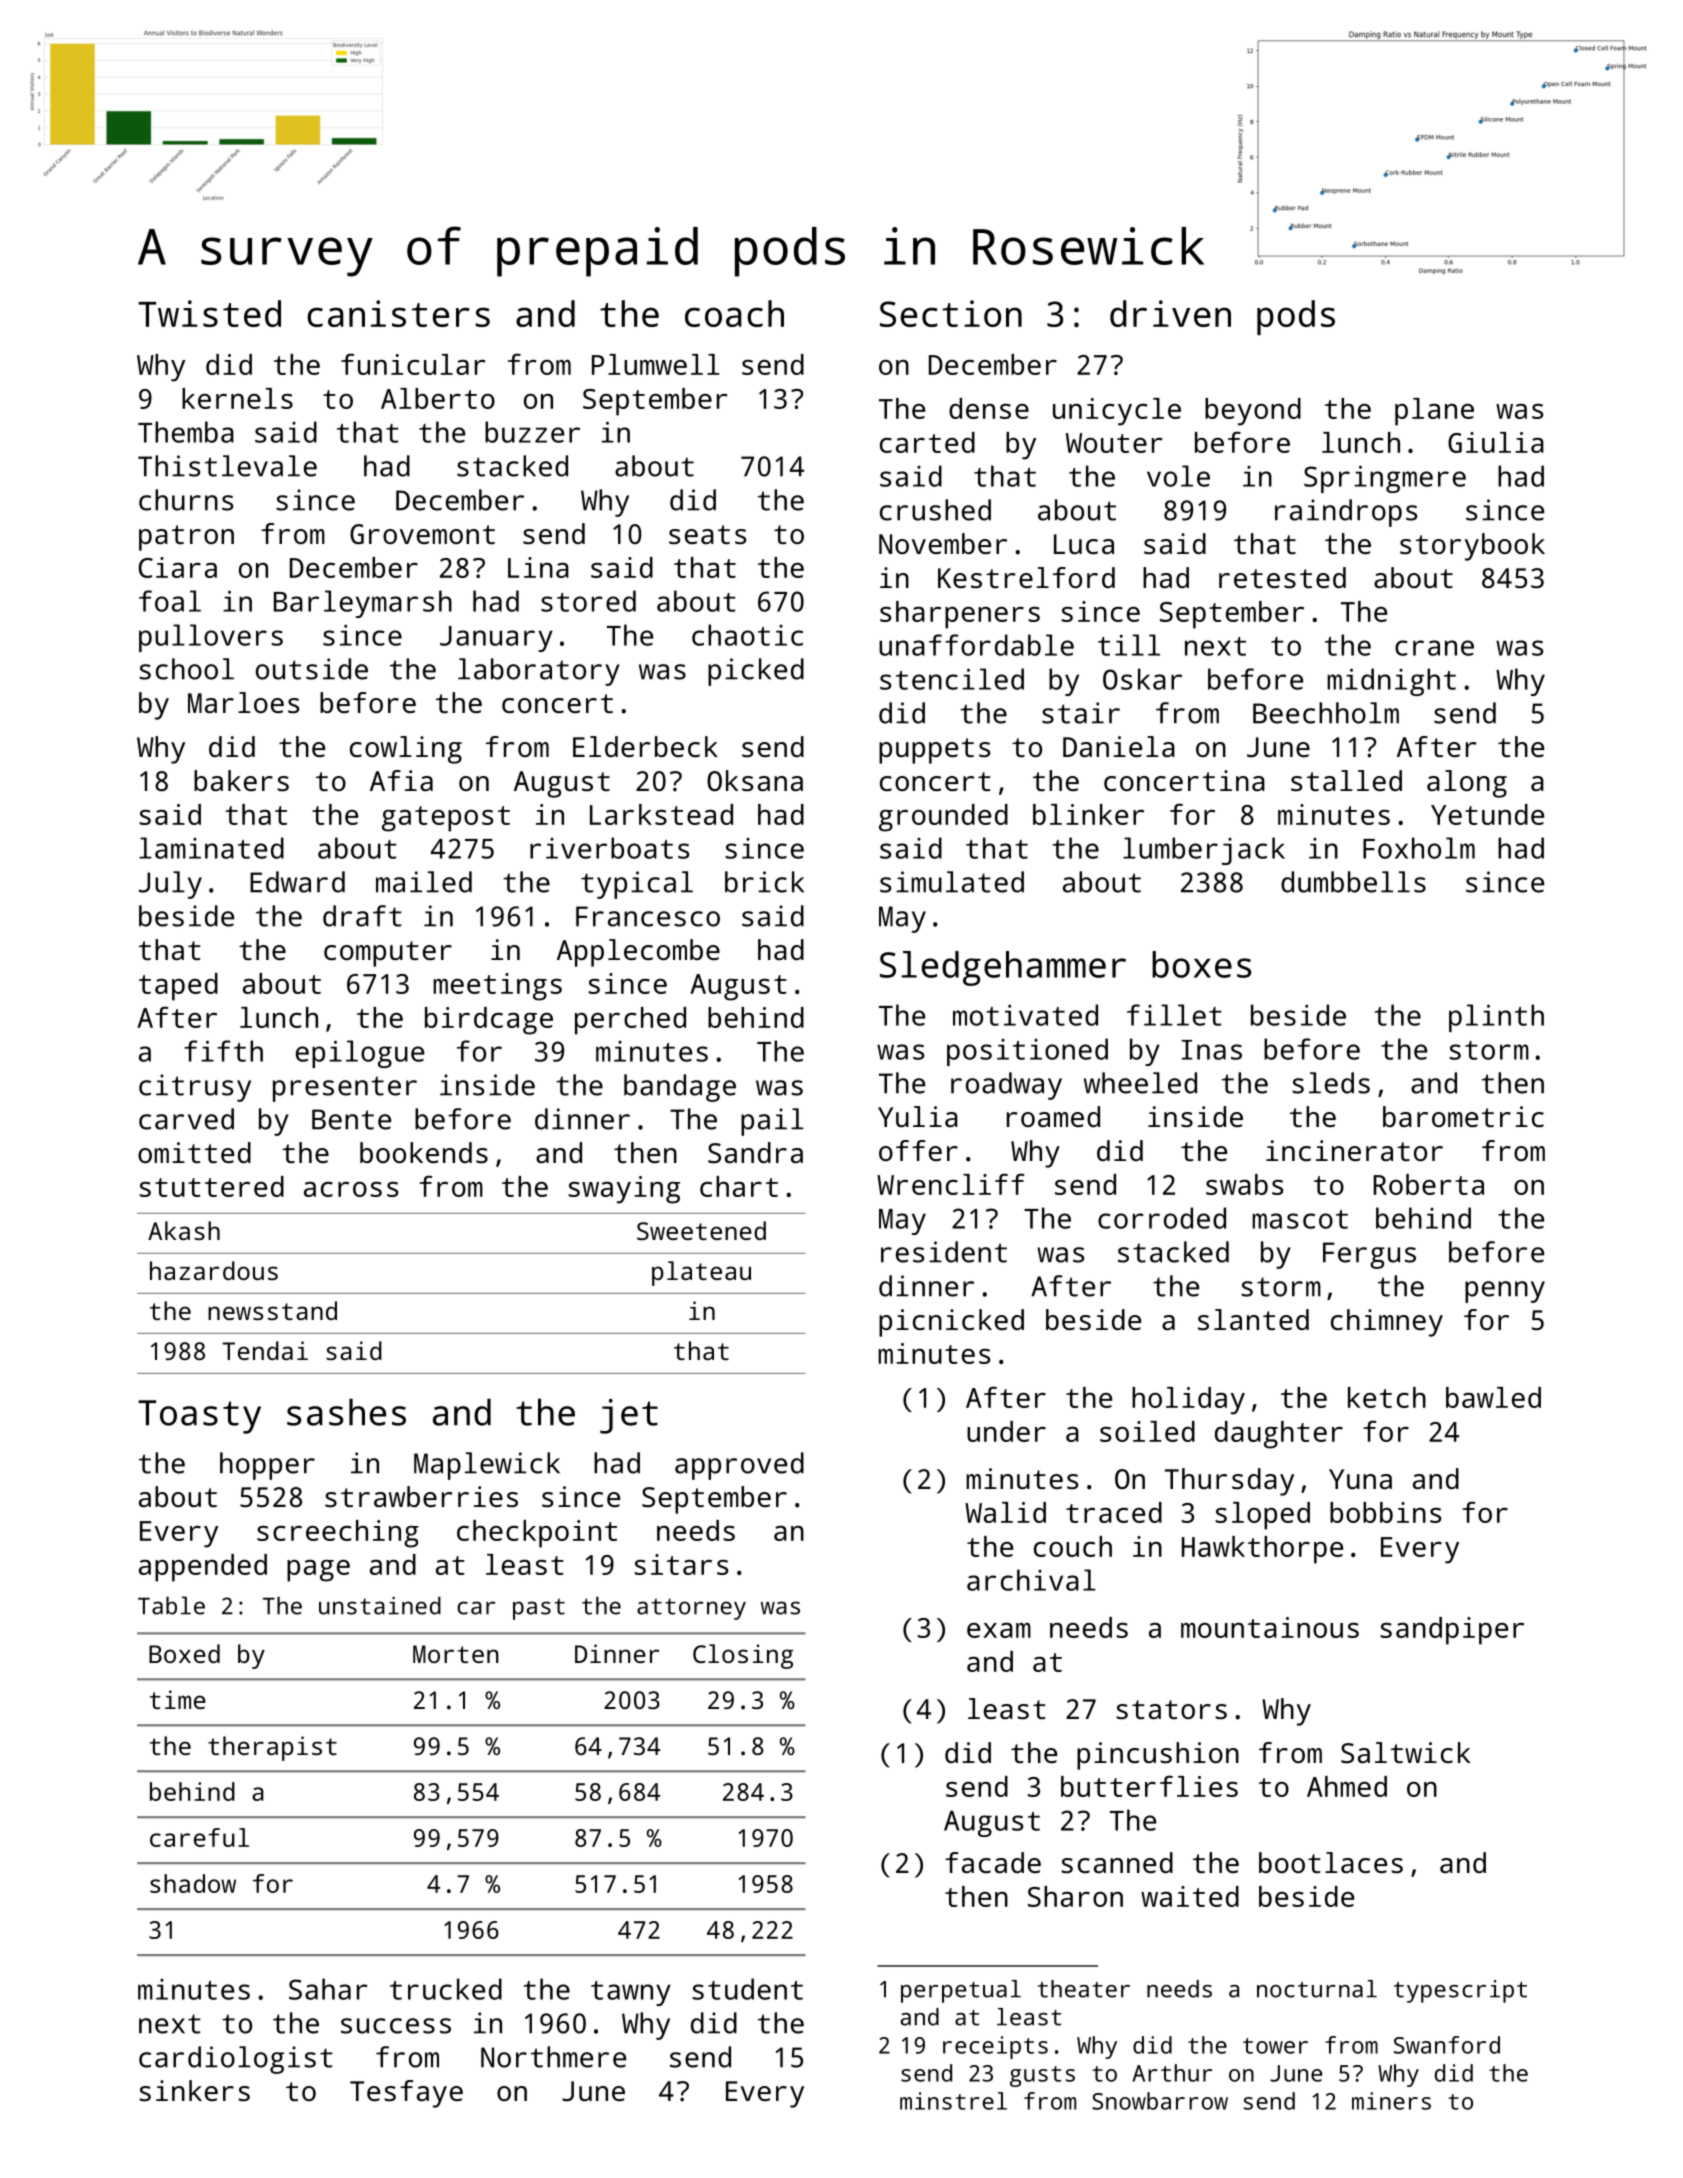 This screenshot has height=2178, width=1683. Describe the element at coordinates (1253, 412) in the screenshot. I see `beyond` at that location.
